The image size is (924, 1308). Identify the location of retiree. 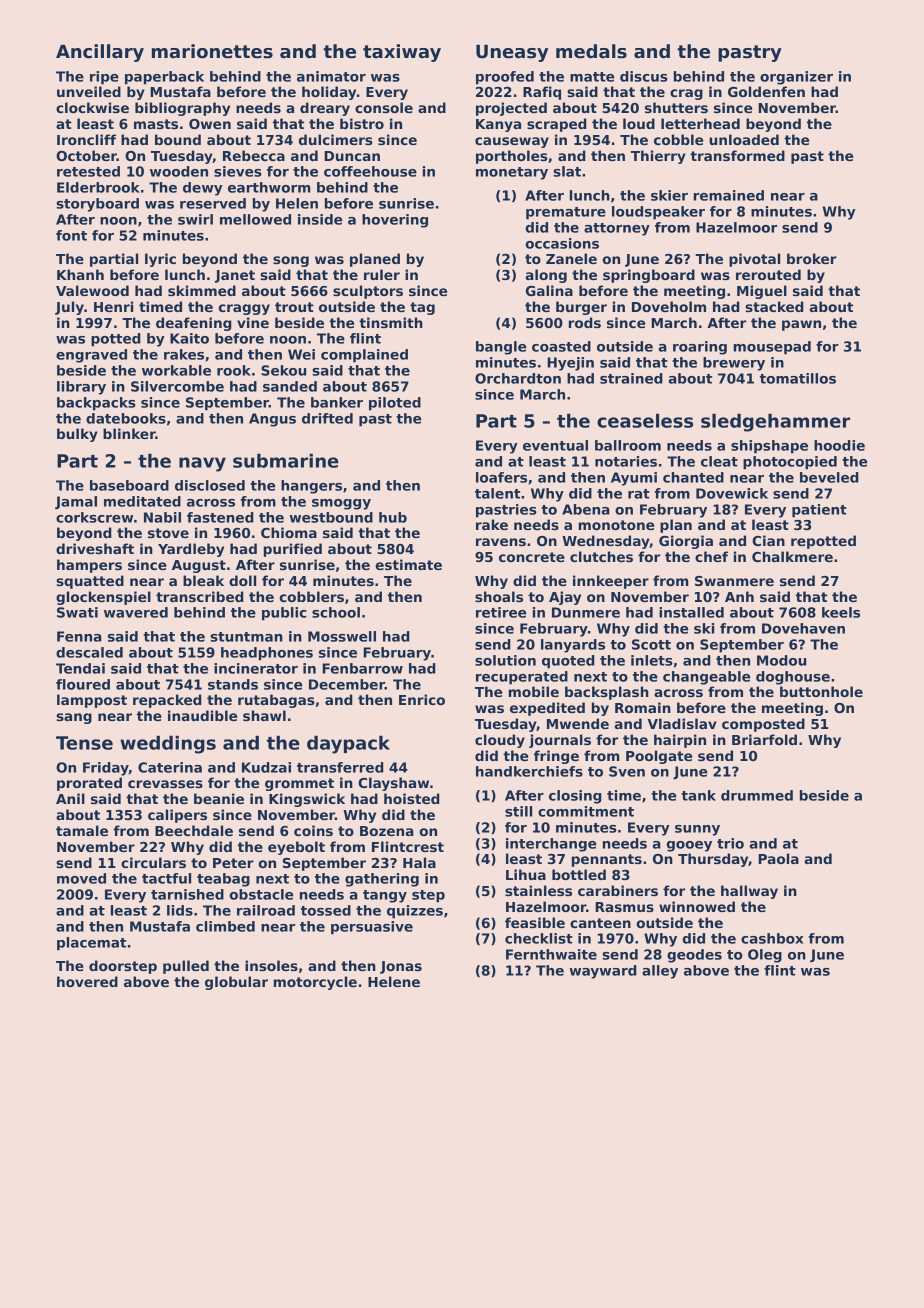
(501, 612).
